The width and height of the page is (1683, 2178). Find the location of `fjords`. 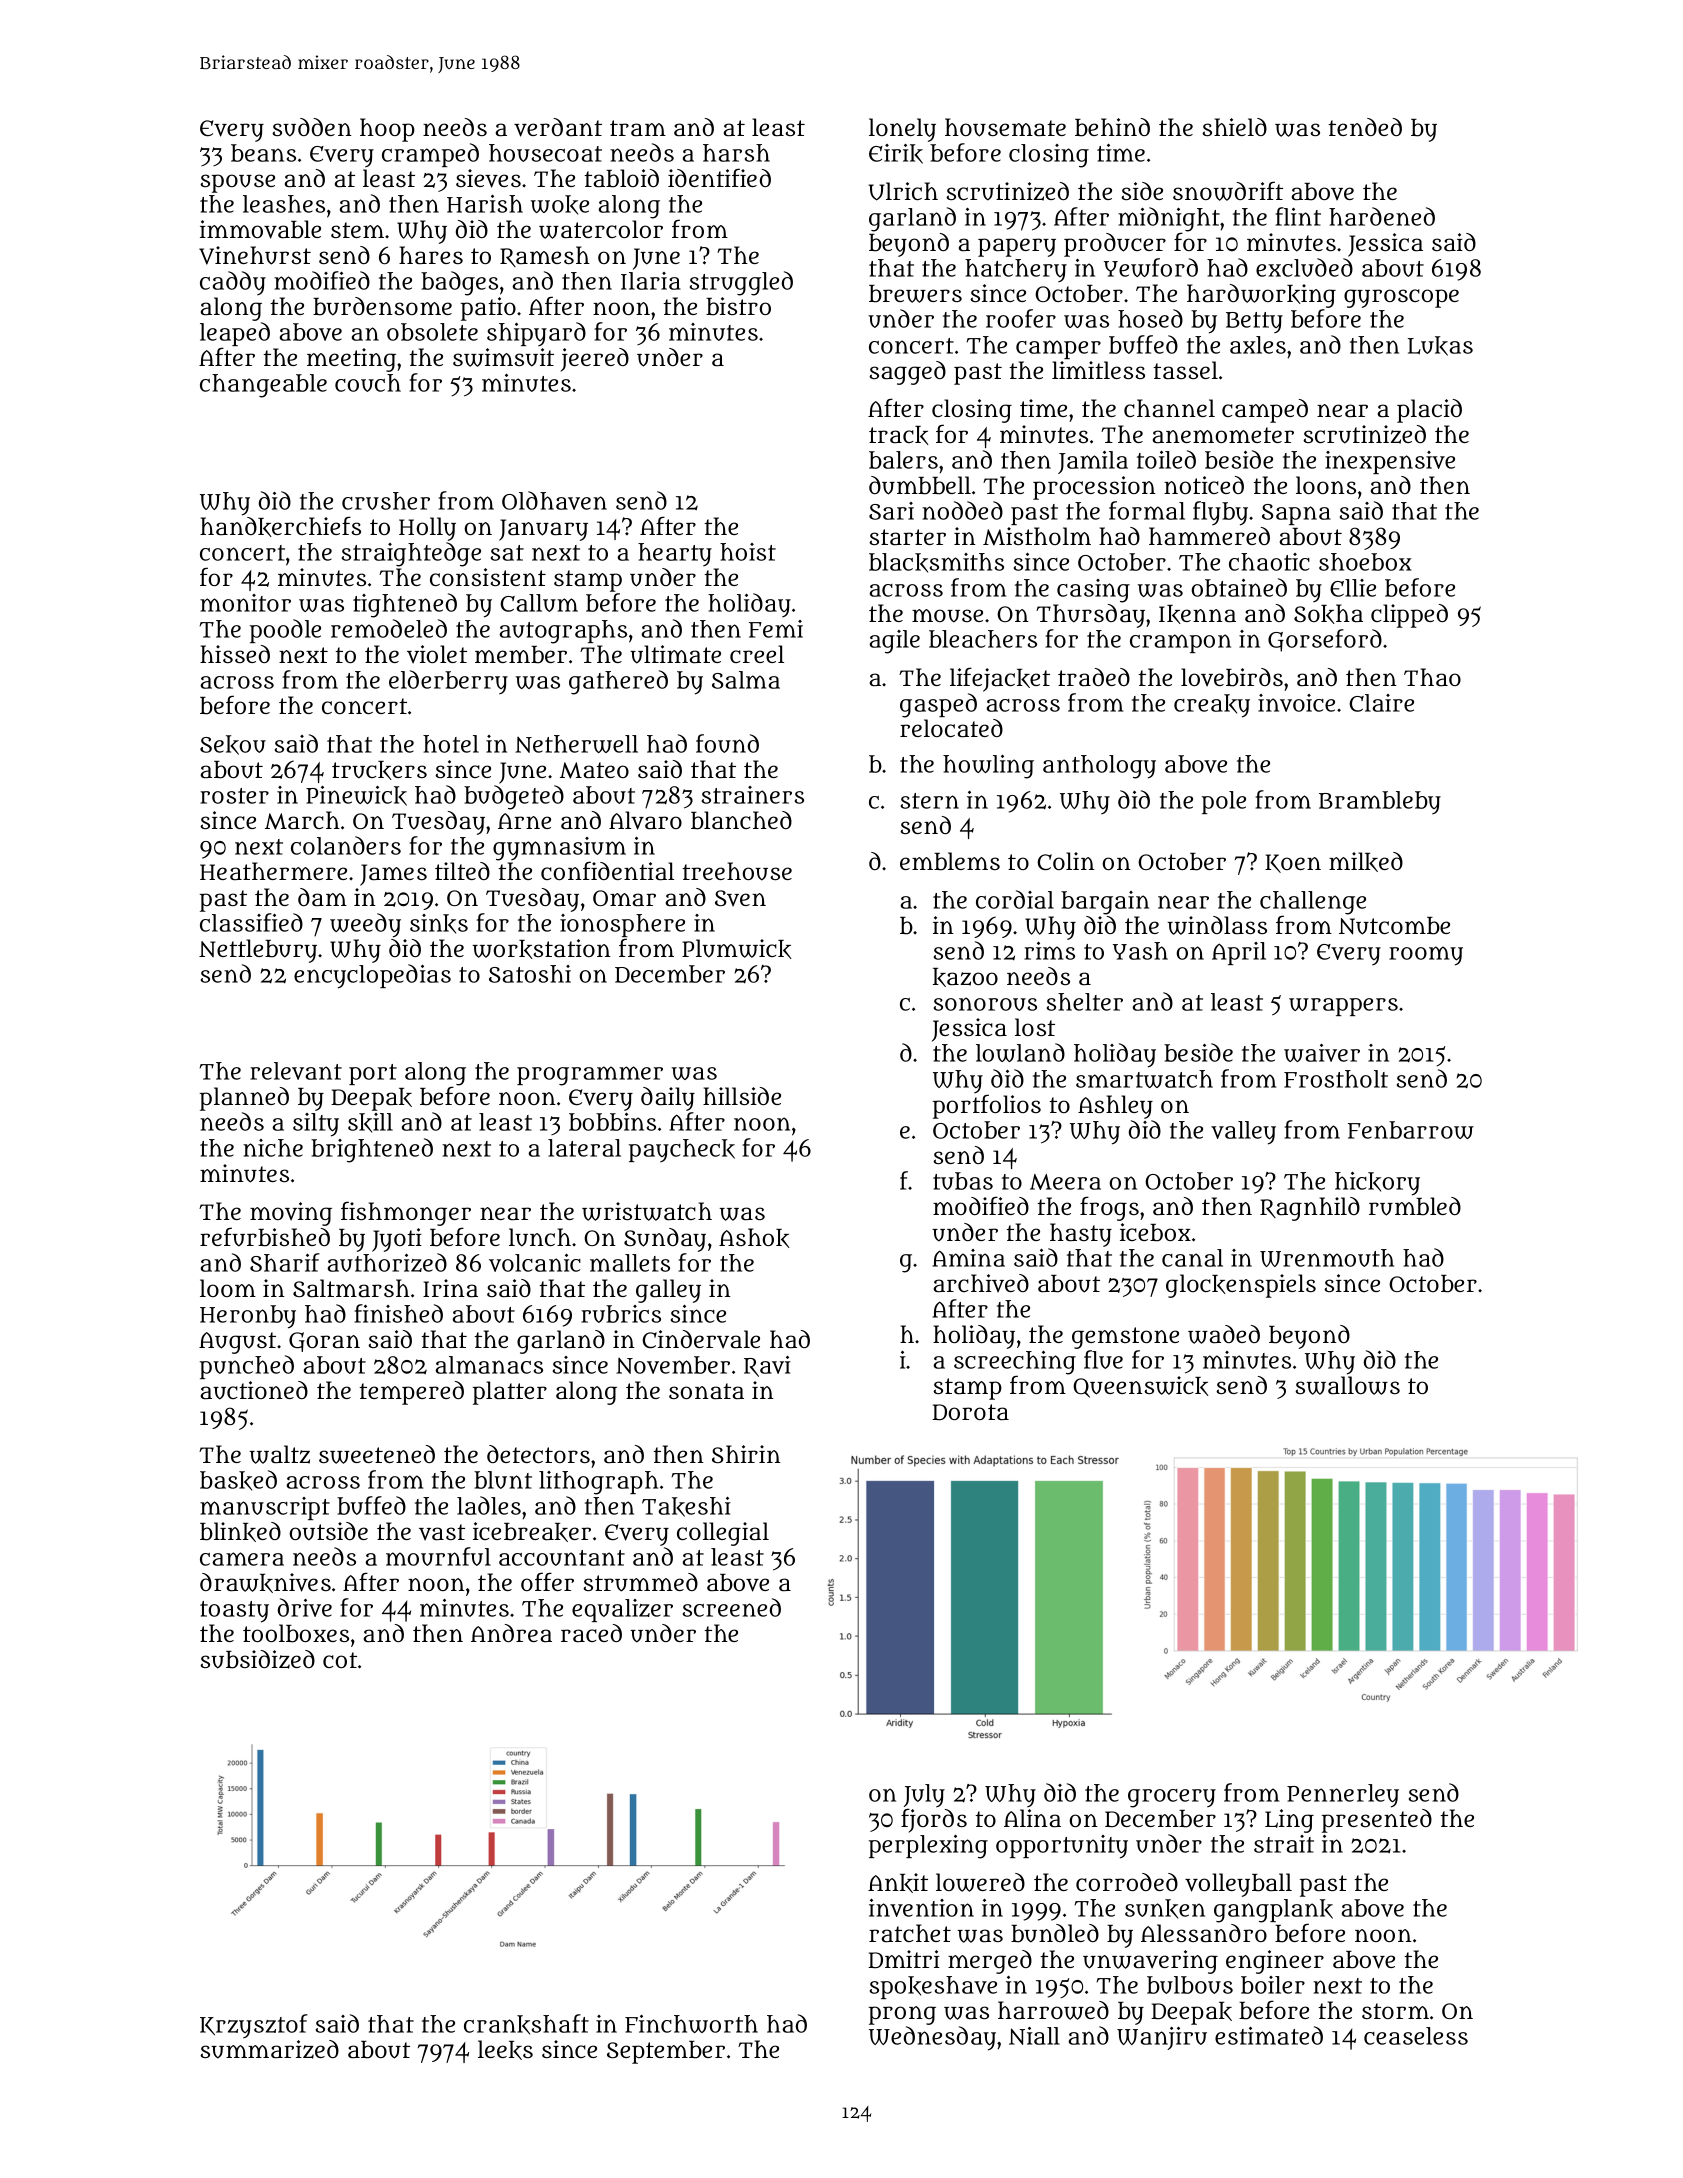

fjords is located at coordinates (934, 1820).
